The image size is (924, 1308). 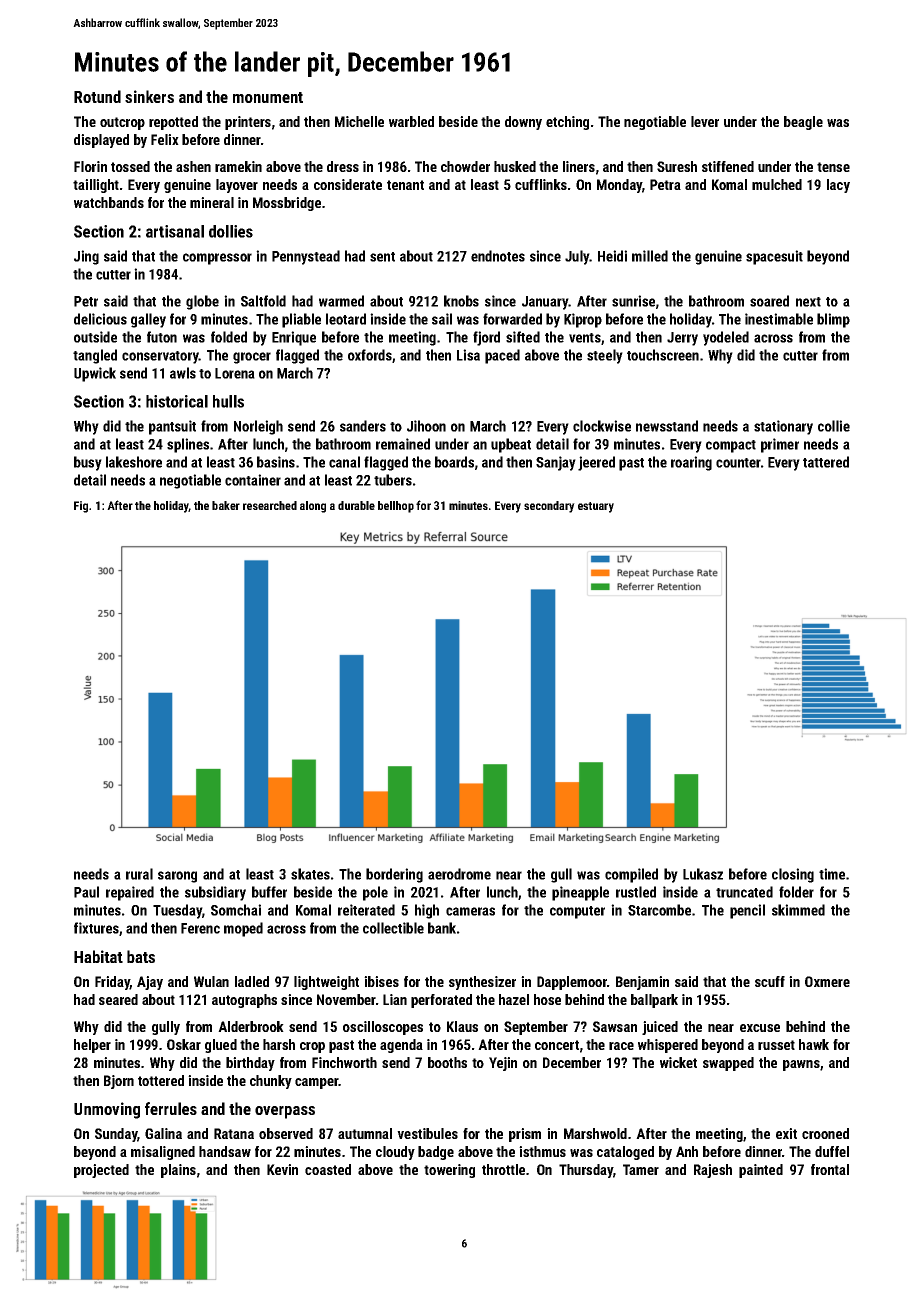 What do you see at coordinates (101, 1171) in the screenshot?
I see `projected` at bounding box center [101, 1171].
